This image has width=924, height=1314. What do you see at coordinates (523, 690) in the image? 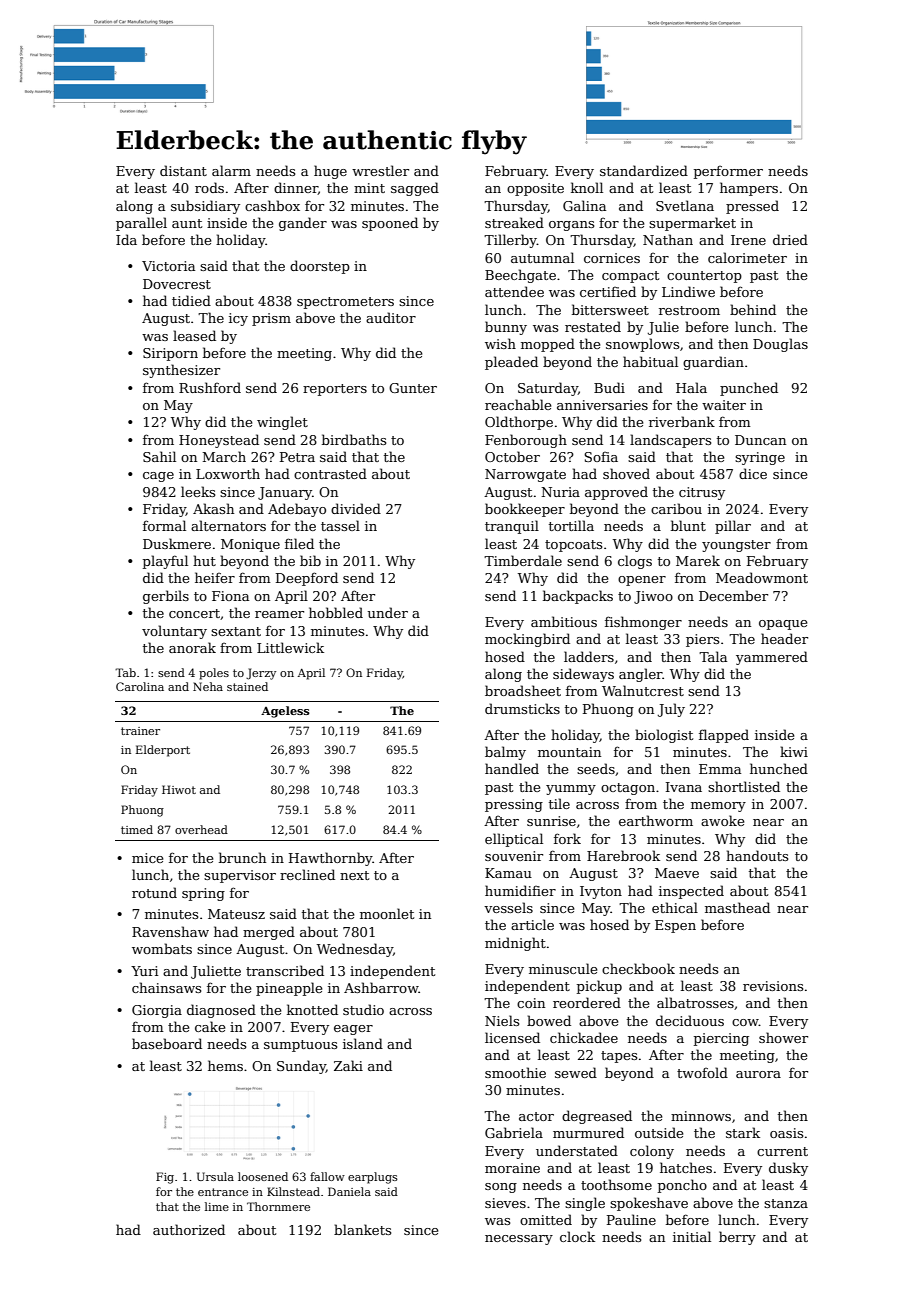
I see `broadsheet` at bounding box center [523, 690].
